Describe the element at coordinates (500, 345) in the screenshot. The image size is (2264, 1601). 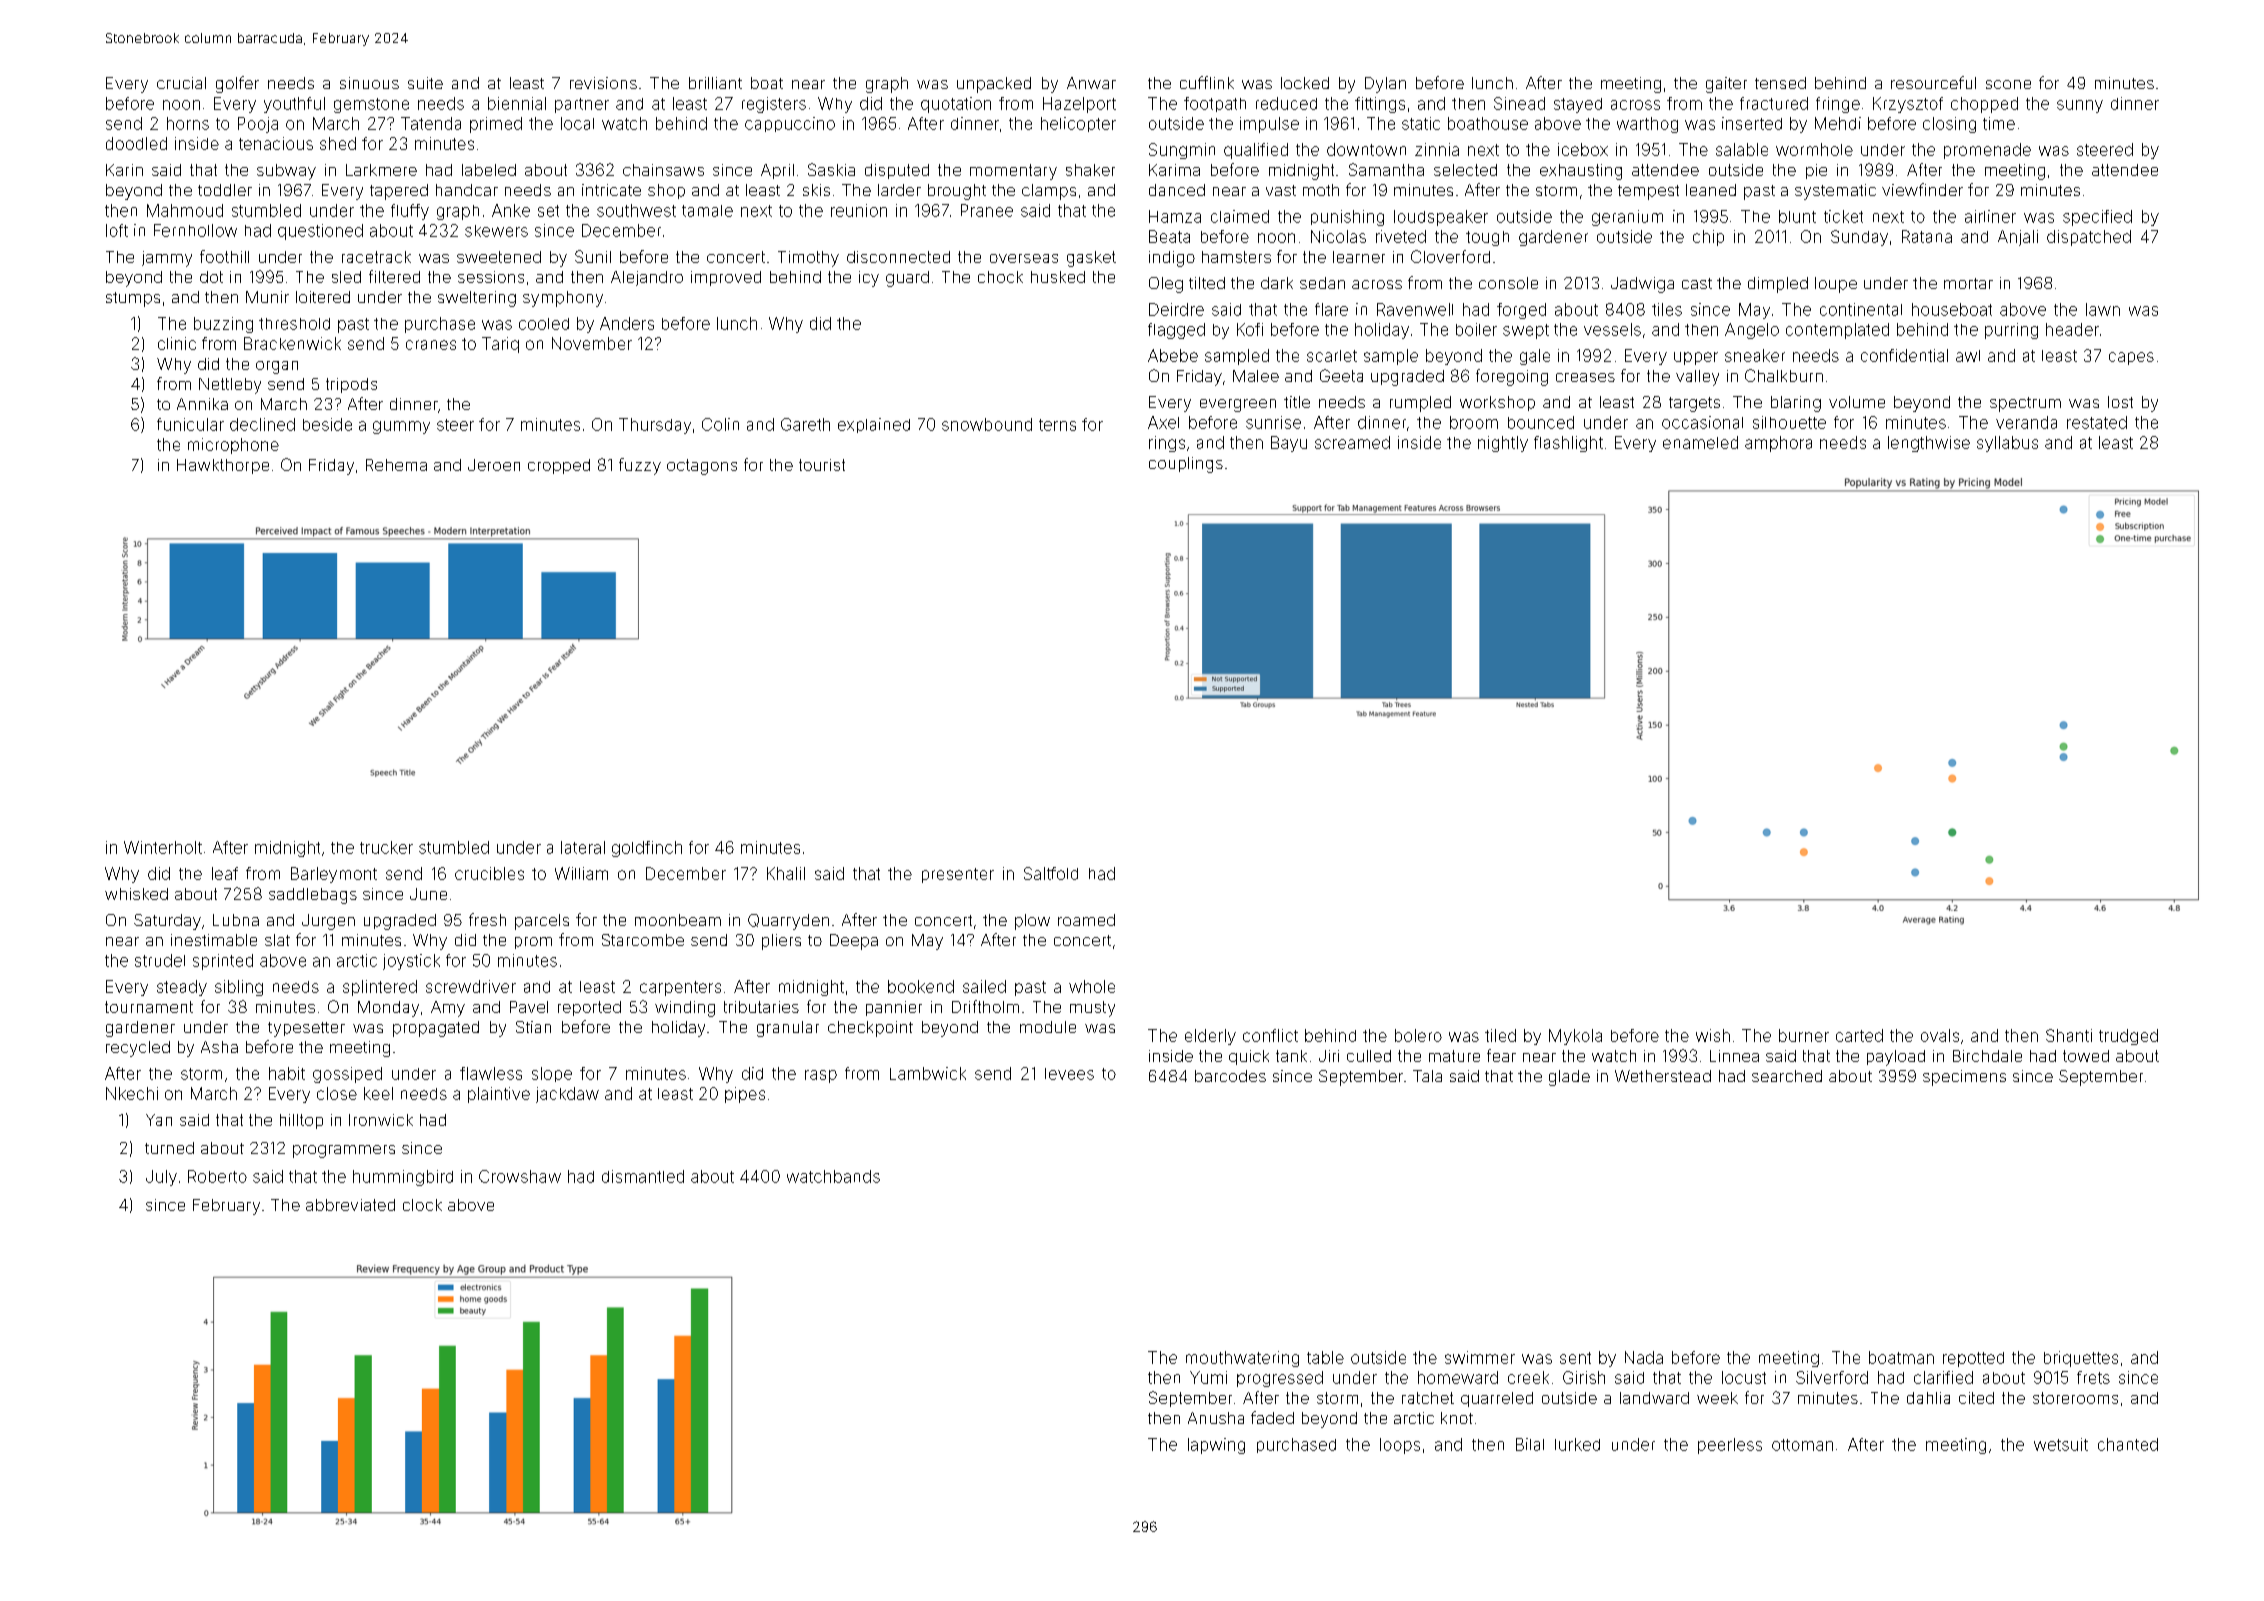
I see `Tariq` at that location.
